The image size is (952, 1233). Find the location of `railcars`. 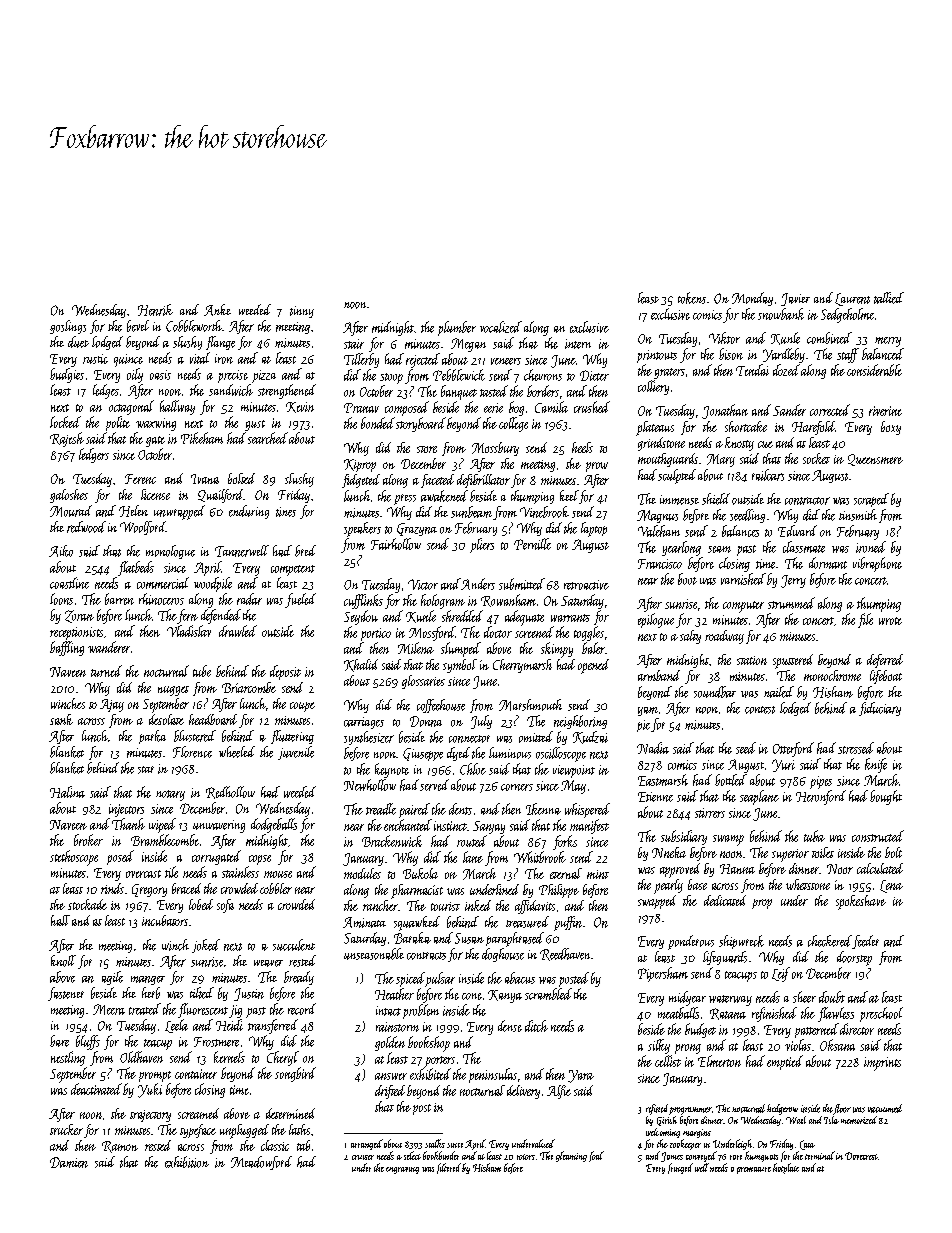

railcars is located at coordinates (768, 475).
